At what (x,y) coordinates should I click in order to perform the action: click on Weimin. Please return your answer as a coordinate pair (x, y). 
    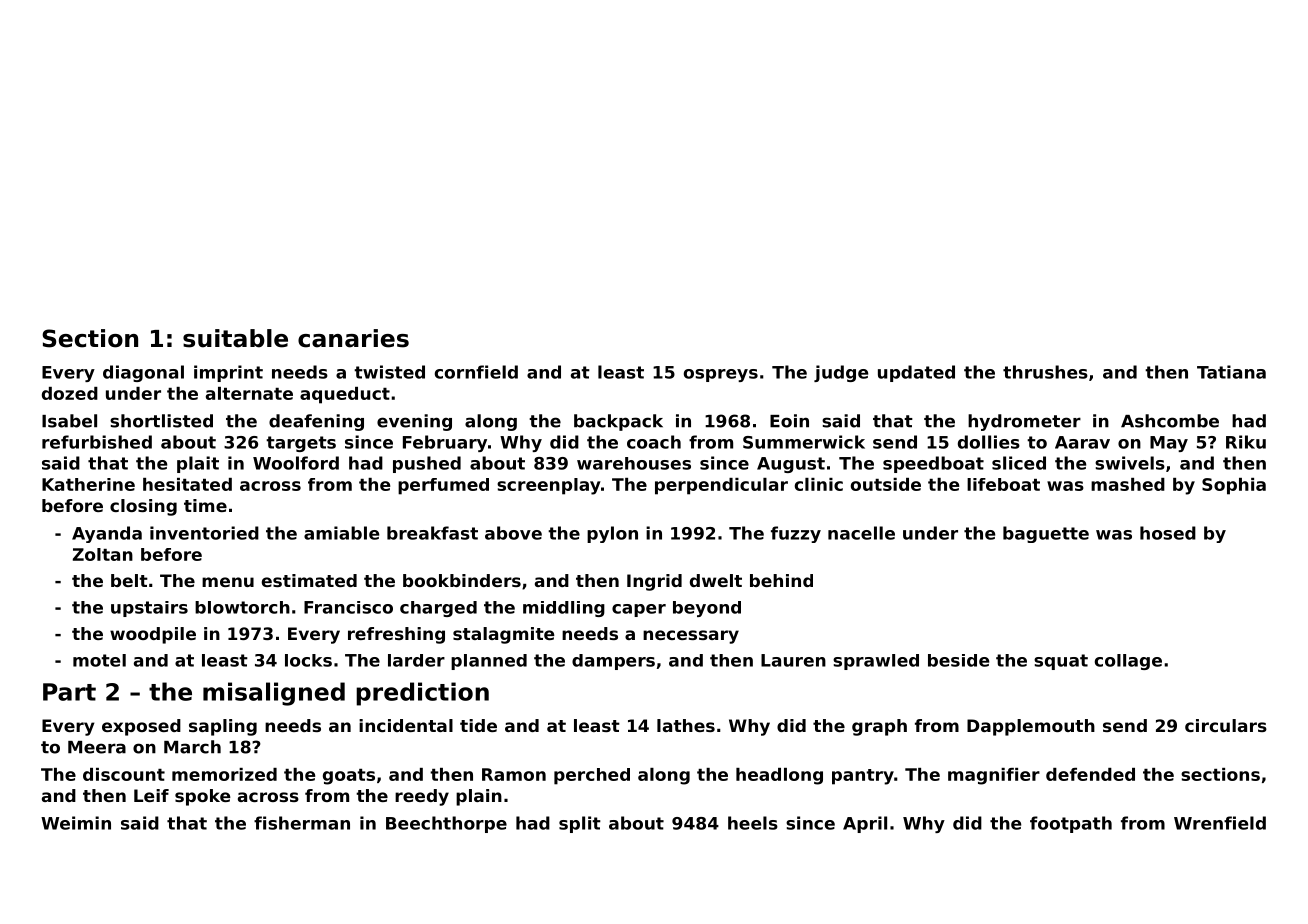
    Looking at the image, I should click on (76, 823).
